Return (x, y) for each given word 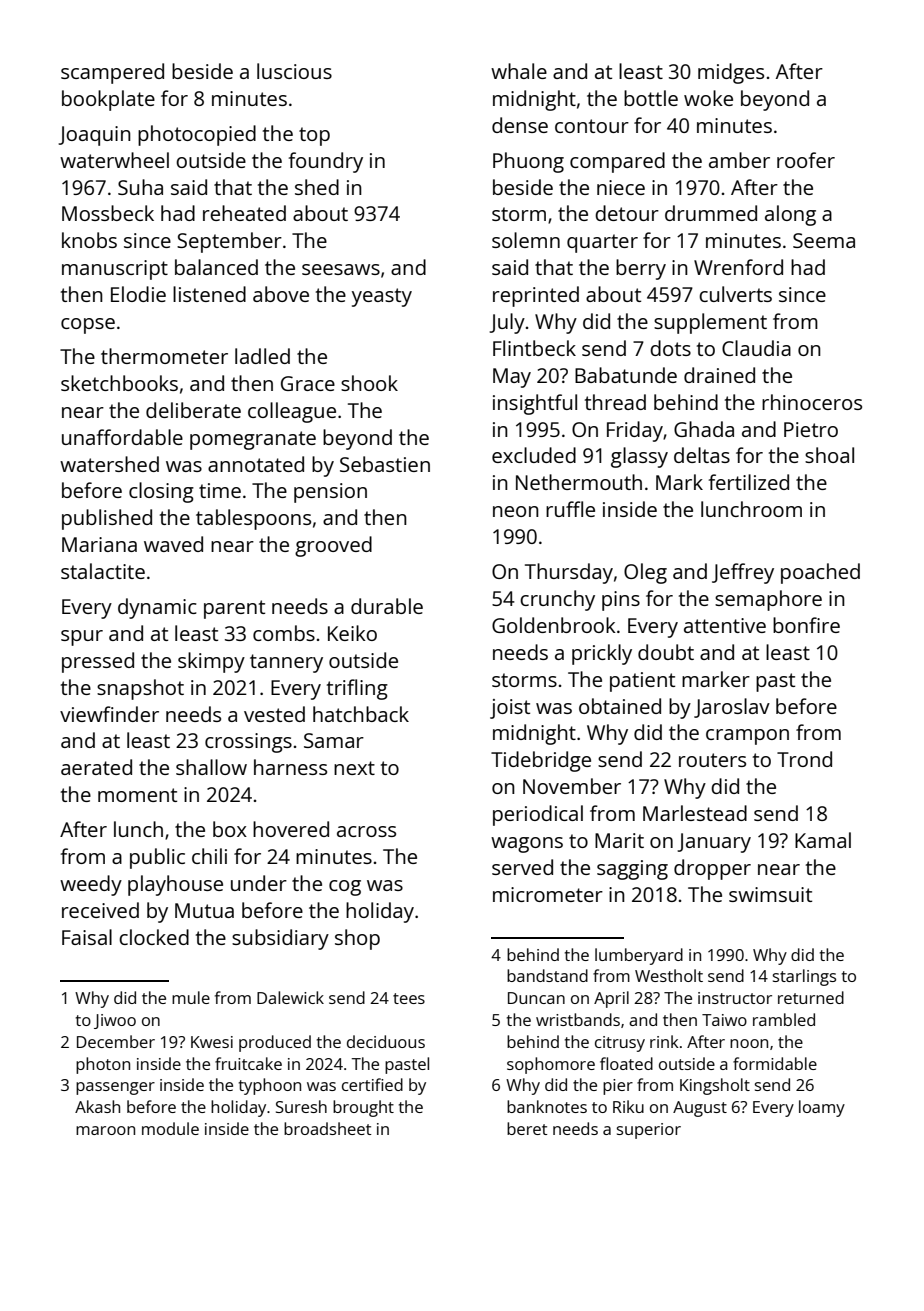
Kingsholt (715, 1086)
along (790, 215)
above (281, 294)
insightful (535, 404)
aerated (96, 767)
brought (363, 1108)
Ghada (704, 429)
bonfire (806, 625)
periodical (538, 815)
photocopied (197, 135)
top (314, 136)
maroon (105, 1130)
